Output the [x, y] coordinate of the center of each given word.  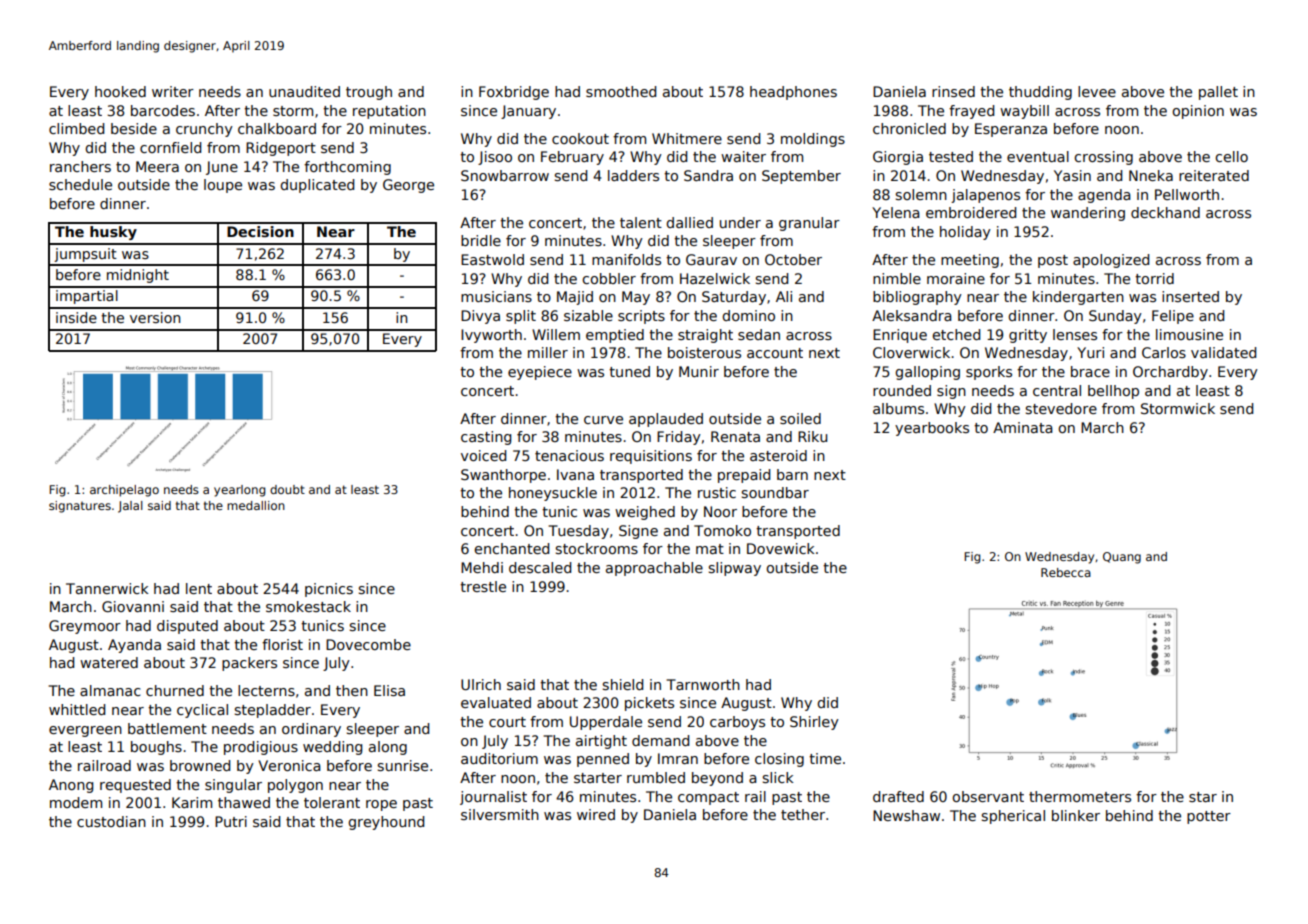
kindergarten [1078, 298]
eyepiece [540, 373]
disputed [187, 627]
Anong [71, 786]
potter [1209, 817]
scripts [641, 317]
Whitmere [687, 138]
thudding [1040, 93]
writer [173, 91]
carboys [737, 723]
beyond [717, 779]
